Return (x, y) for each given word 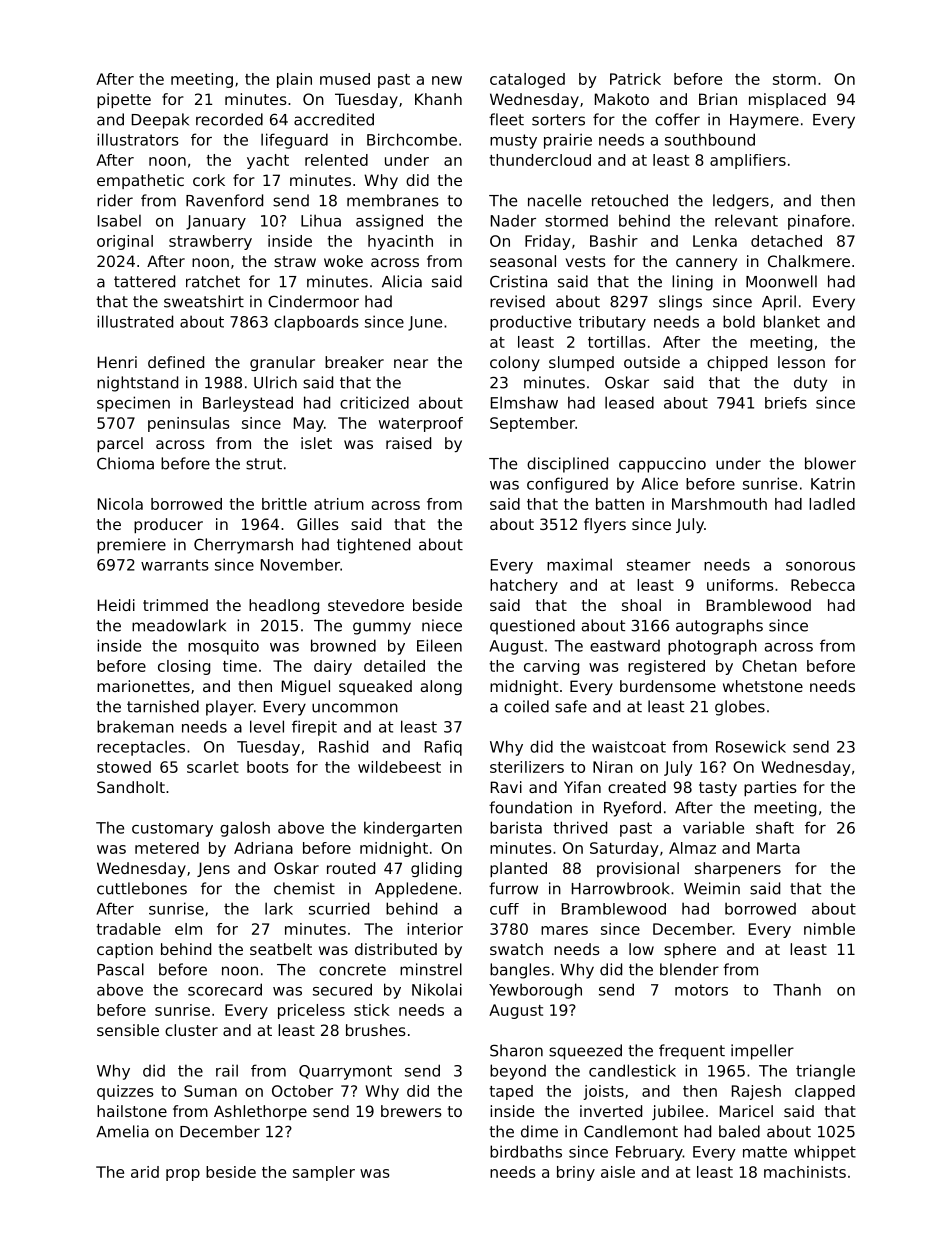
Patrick (635, 79)
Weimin (712, 888)
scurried (339, 908)
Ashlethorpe (260, 1112)
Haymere (764, 121)
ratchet (213, 281)
